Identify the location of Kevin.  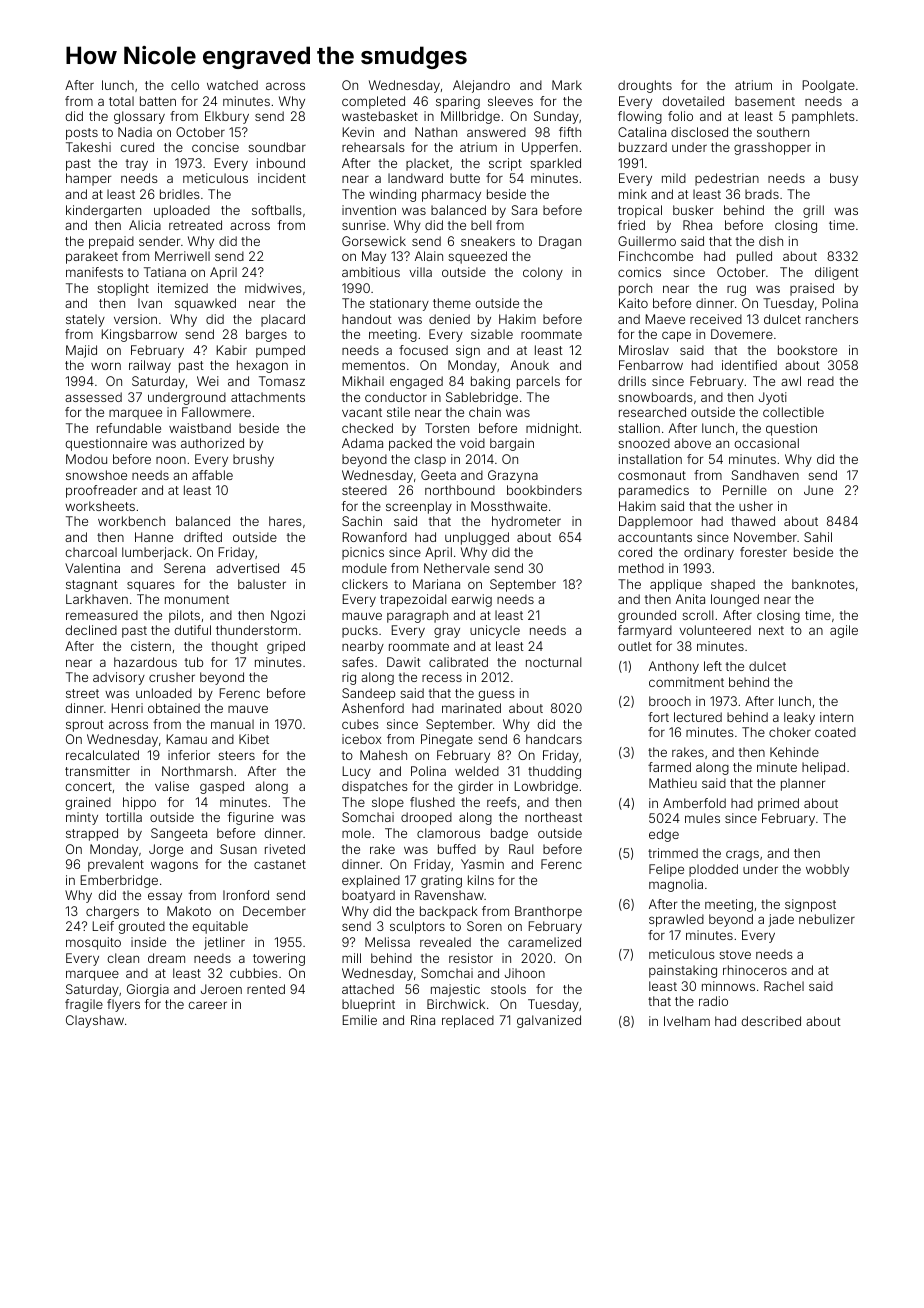
(358, 132).
